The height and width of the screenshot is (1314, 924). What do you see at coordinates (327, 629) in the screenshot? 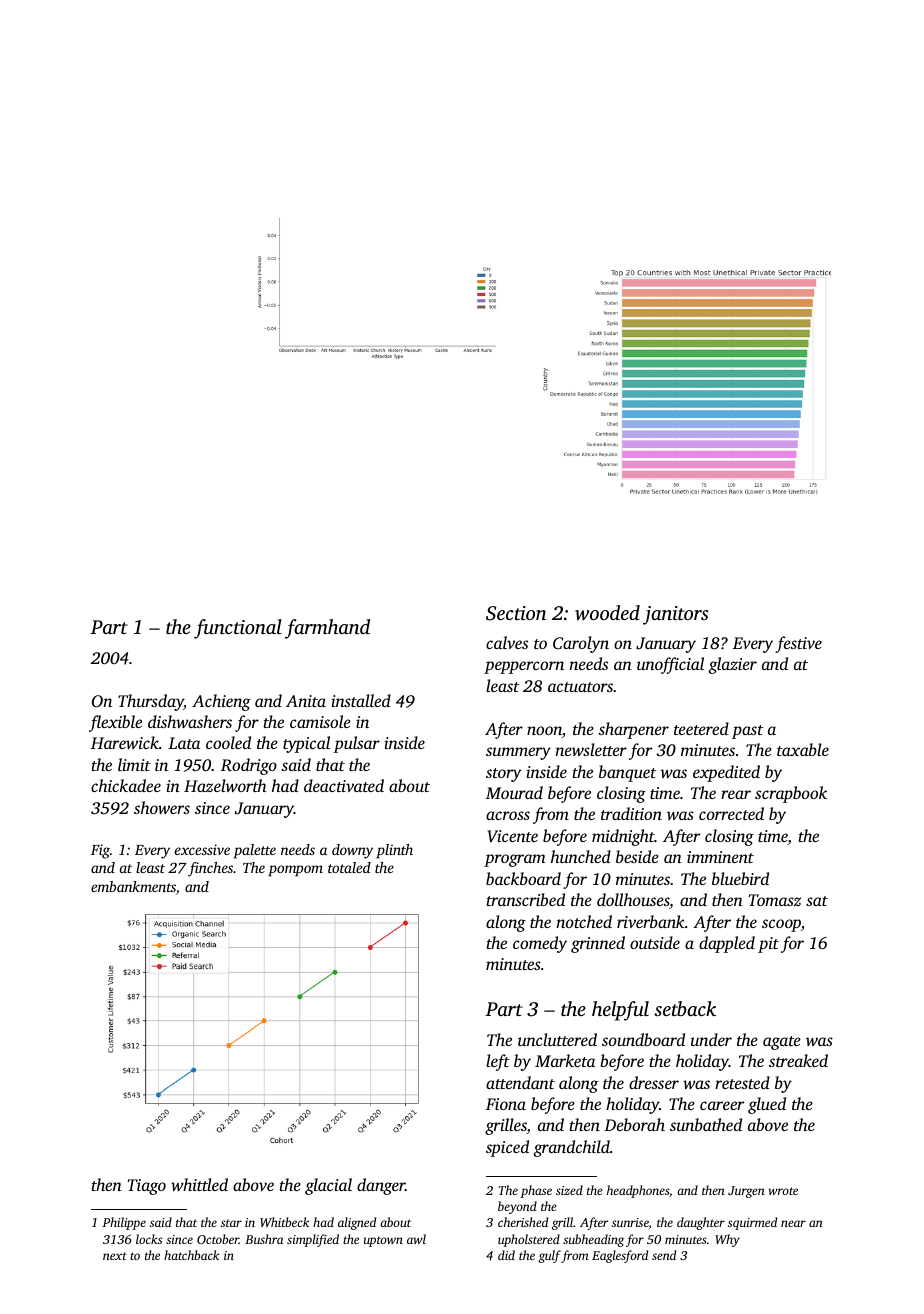
I see `farmhand` at bounding box center [327, 629].
